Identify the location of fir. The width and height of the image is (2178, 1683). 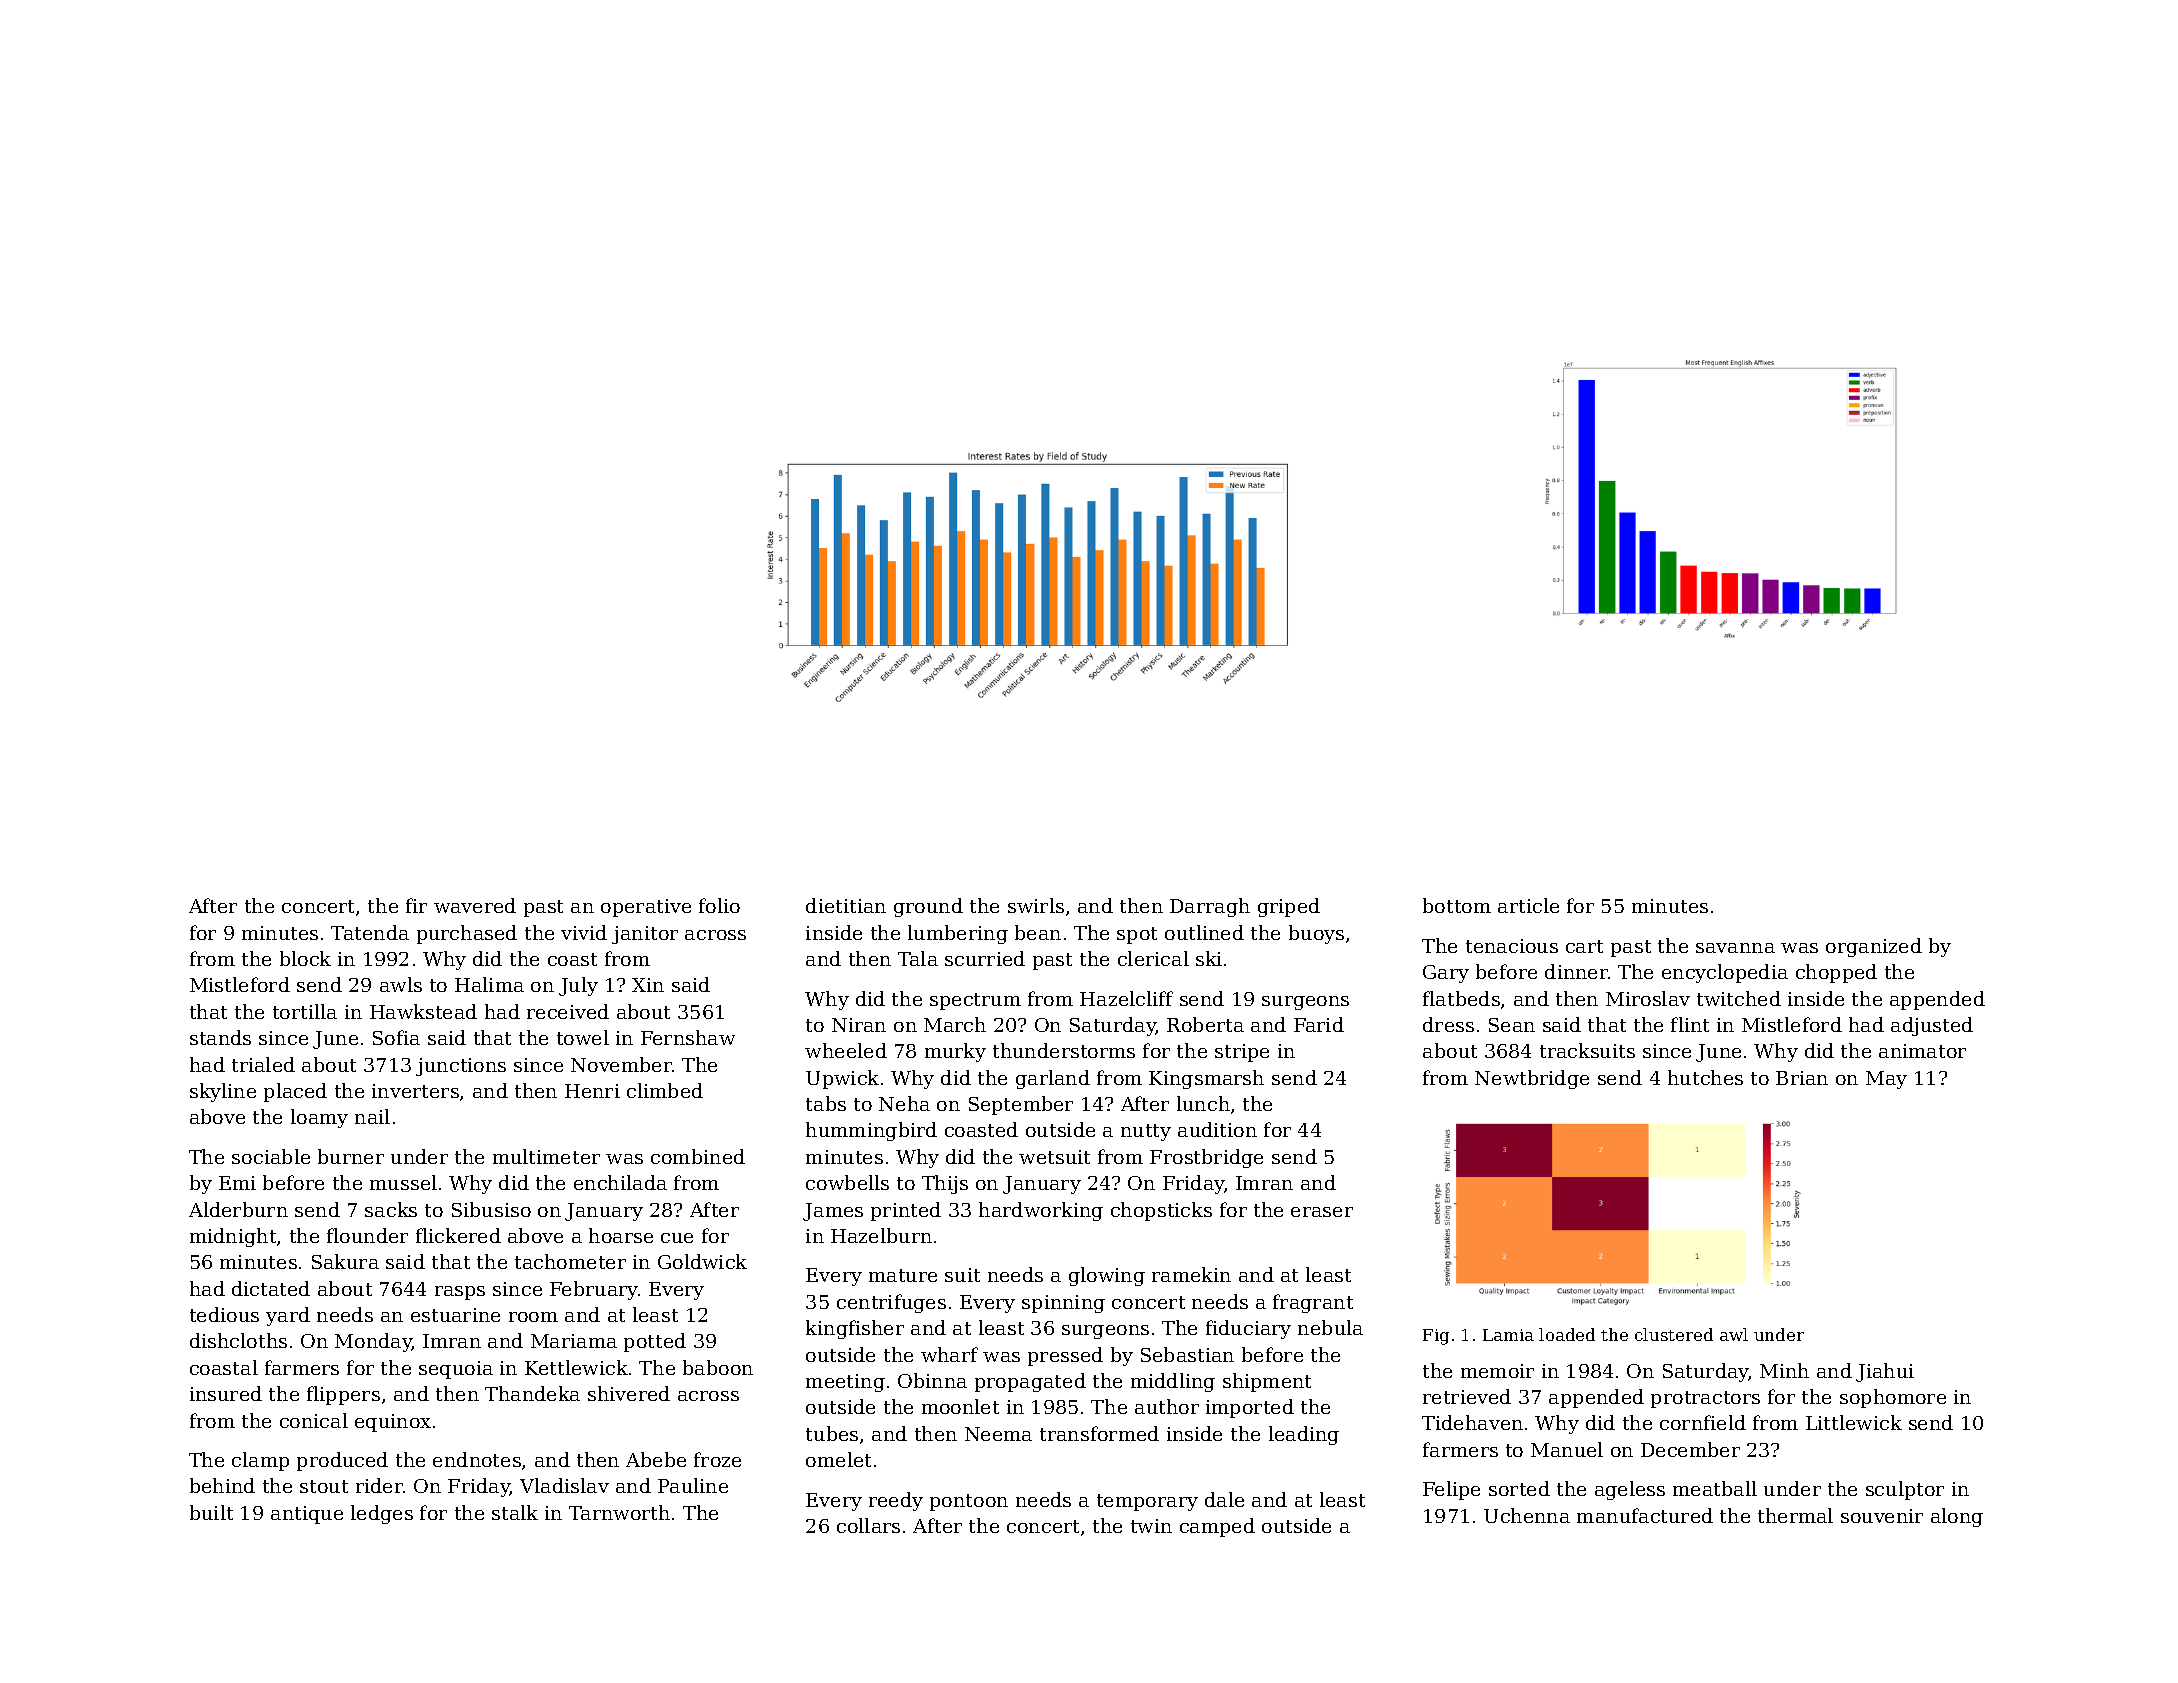
(416, 905).
